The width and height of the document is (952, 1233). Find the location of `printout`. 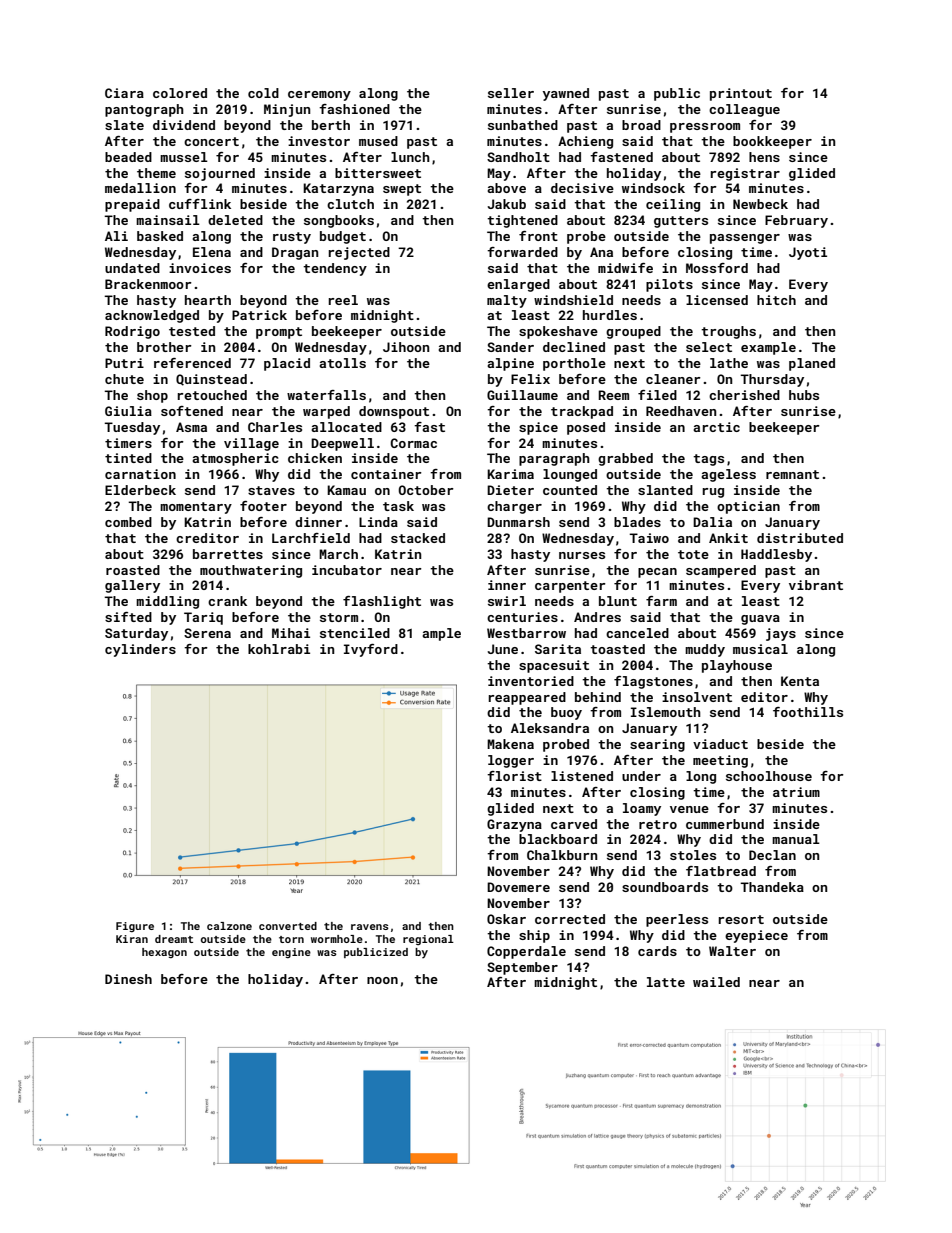

printout is located at coordinates (741, 94).
